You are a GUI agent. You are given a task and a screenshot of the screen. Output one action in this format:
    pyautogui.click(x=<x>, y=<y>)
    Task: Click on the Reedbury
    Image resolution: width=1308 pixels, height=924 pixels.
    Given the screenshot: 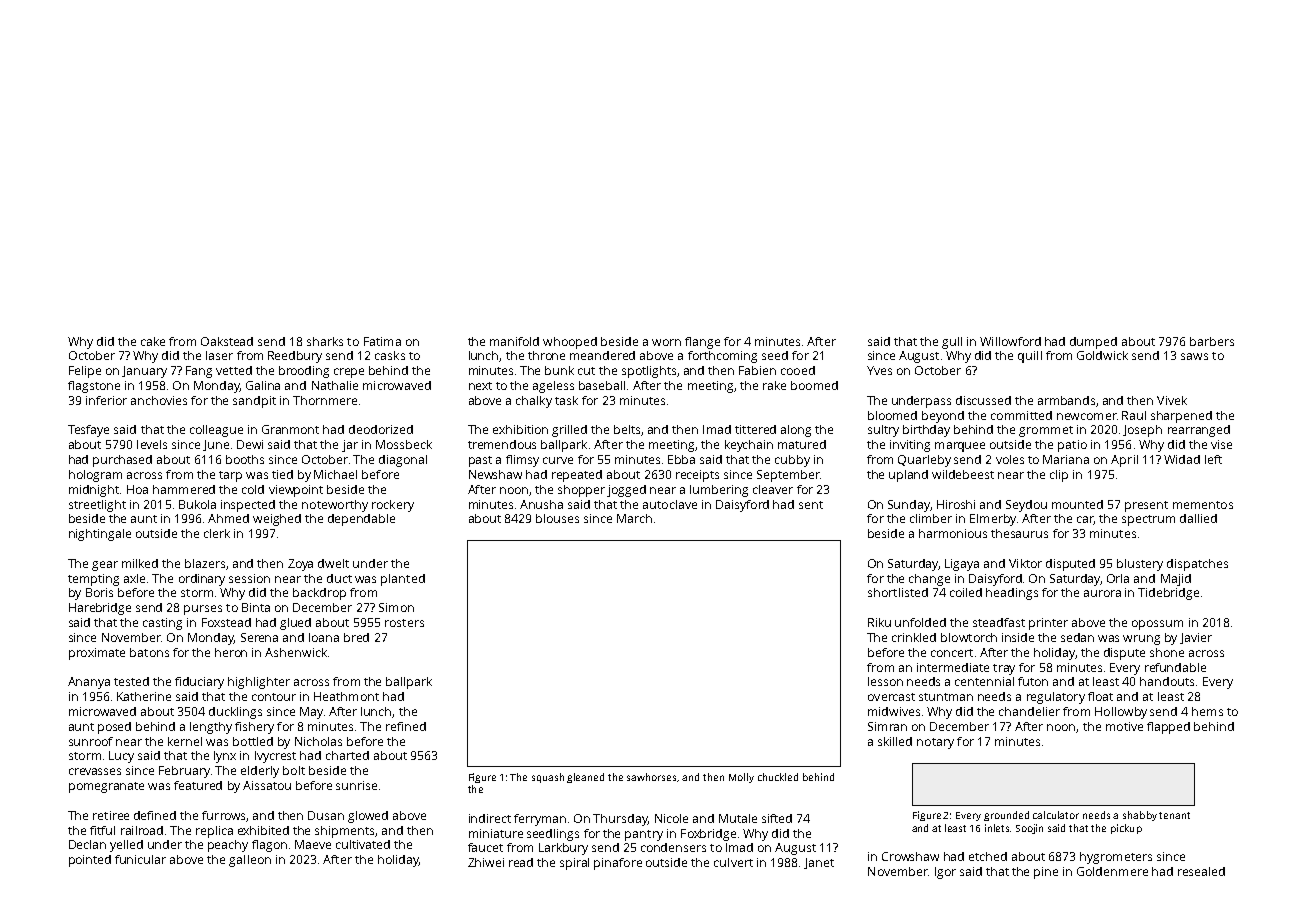 What is the action you would take?
    pyautogui.click(x=295, y=357)
